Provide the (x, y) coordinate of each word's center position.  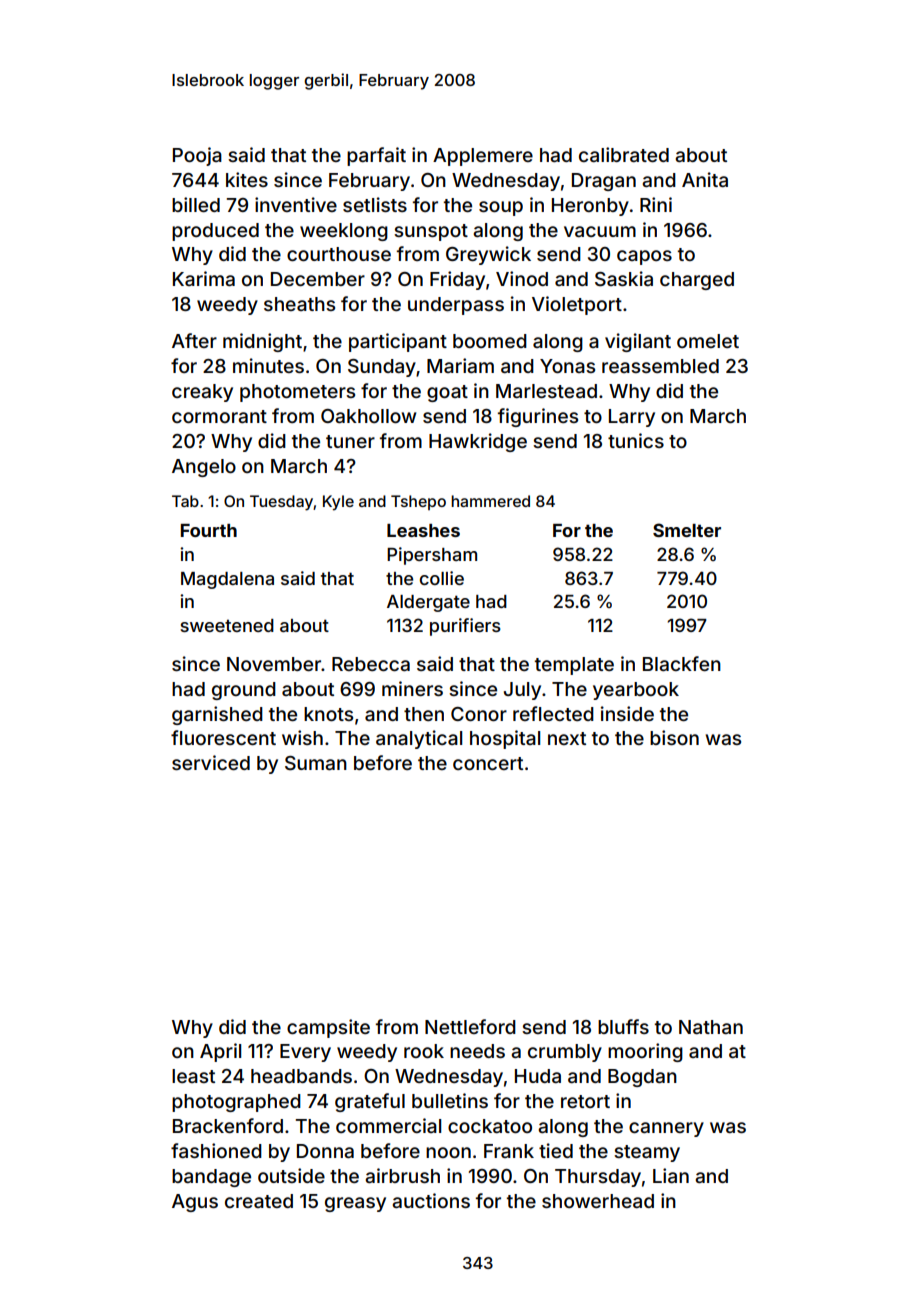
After (194, 340)
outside (291, 1175)
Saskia (624, 278)
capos (644, 257)
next (567, 738)
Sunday (382, 368)
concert (488, 763)
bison (674, 737)
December (318, 279)
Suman (316, 763)
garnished (217, 715)
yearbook (636, 691)
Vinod (522, 278)
